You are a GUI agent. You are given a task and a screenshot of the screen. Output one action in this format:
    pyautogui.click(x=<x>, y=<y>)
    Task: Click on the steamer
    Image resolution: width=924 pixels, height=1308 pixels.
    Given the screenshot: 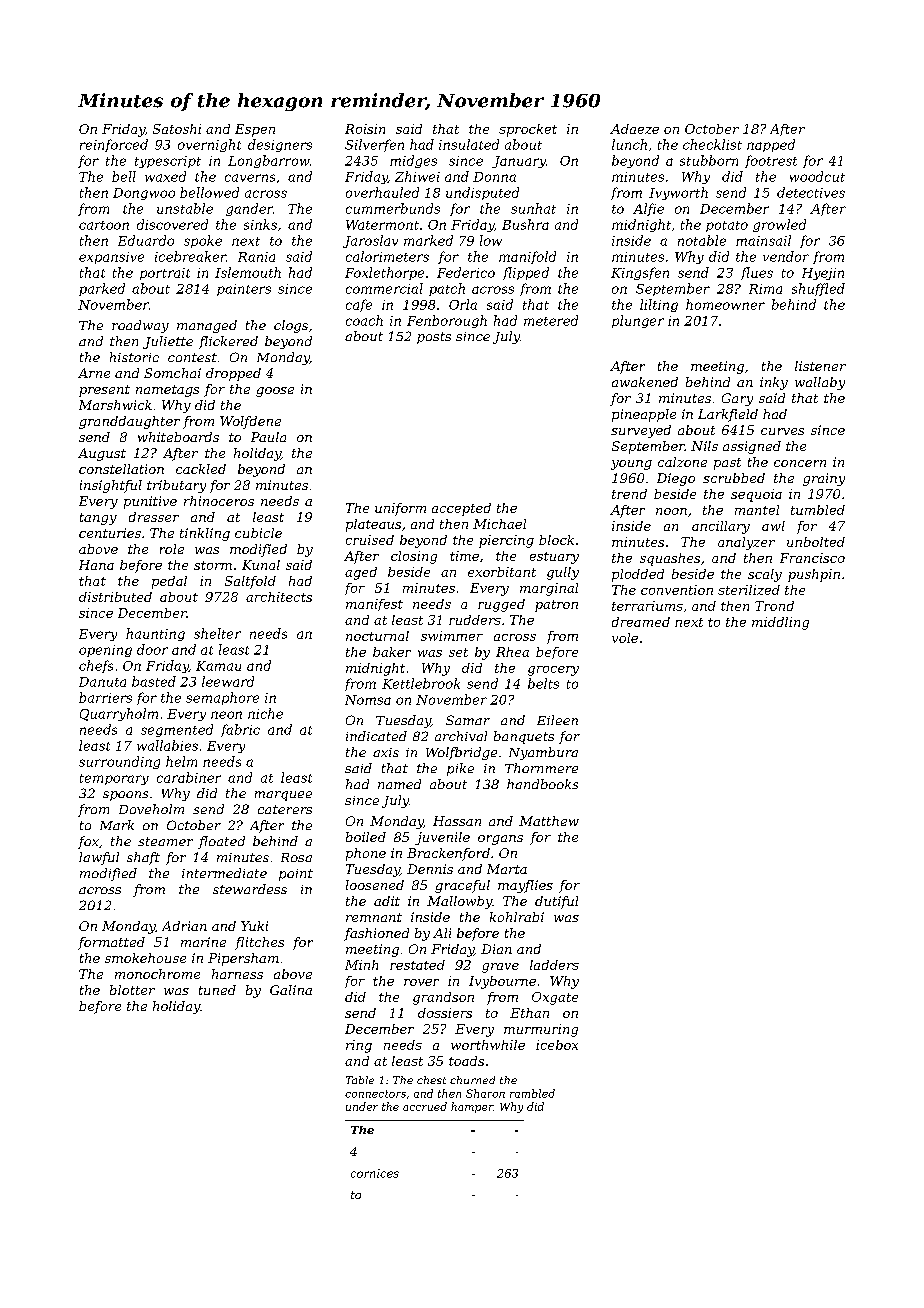 What is the action you would take?
    pyautogui.click(x=165, y=841)
